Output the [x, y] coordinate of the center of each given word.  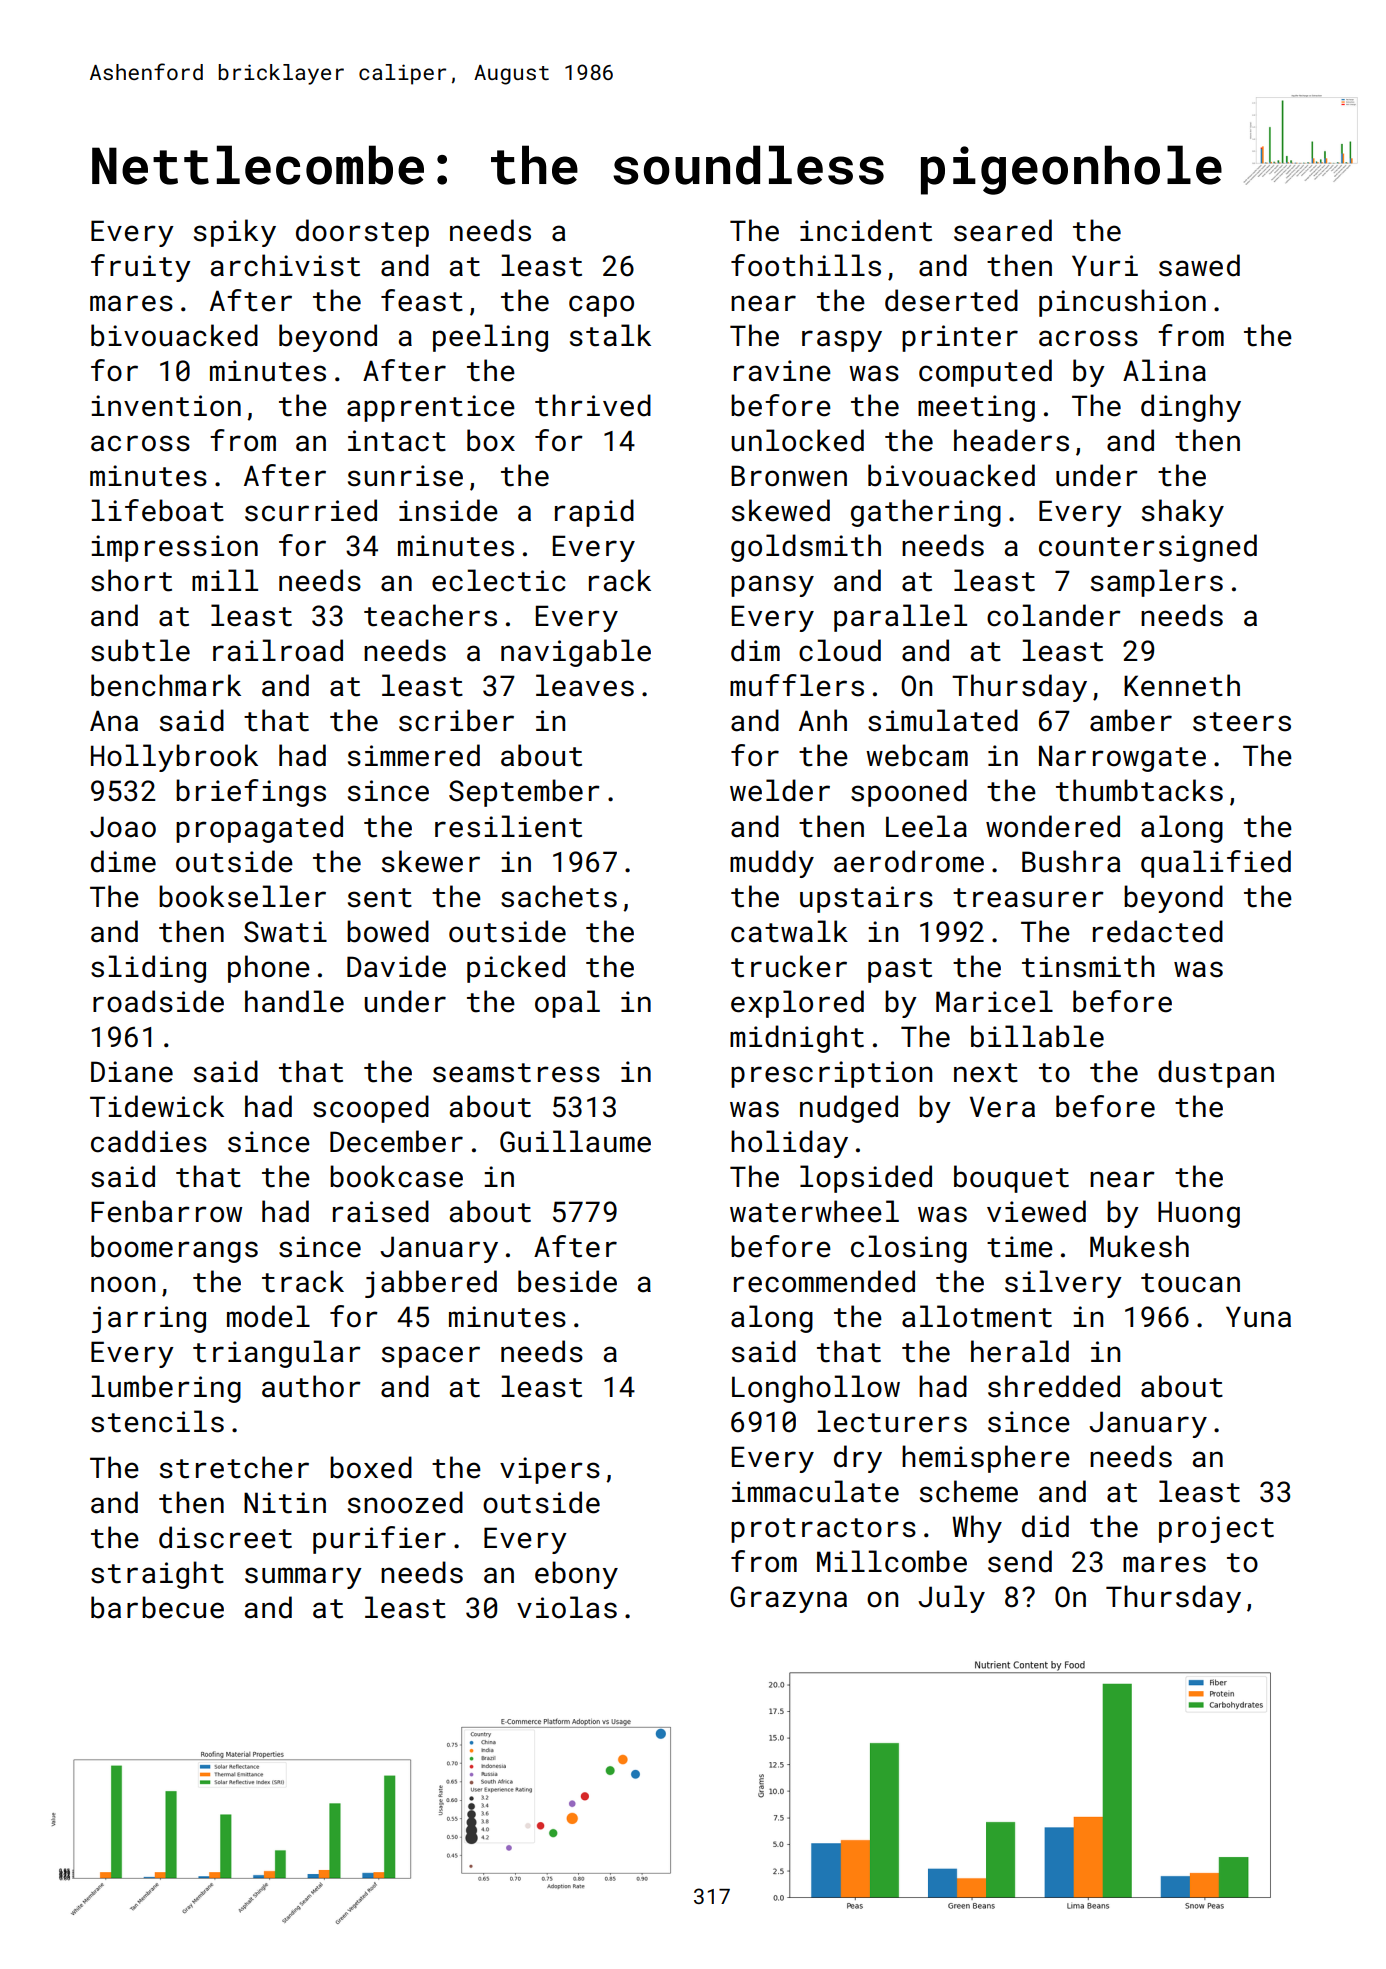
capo [601, 306]
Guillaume [575, 1141]
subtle [140, 650]
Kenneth [1182, 685]
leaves [585, 685]
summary [303, 1578]
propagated [259, 829]
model [268, 1316]
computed [985, 373]
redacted [1158, 931]
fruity [141, 268]
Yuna [1258, 1317]
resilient [508, 826]
